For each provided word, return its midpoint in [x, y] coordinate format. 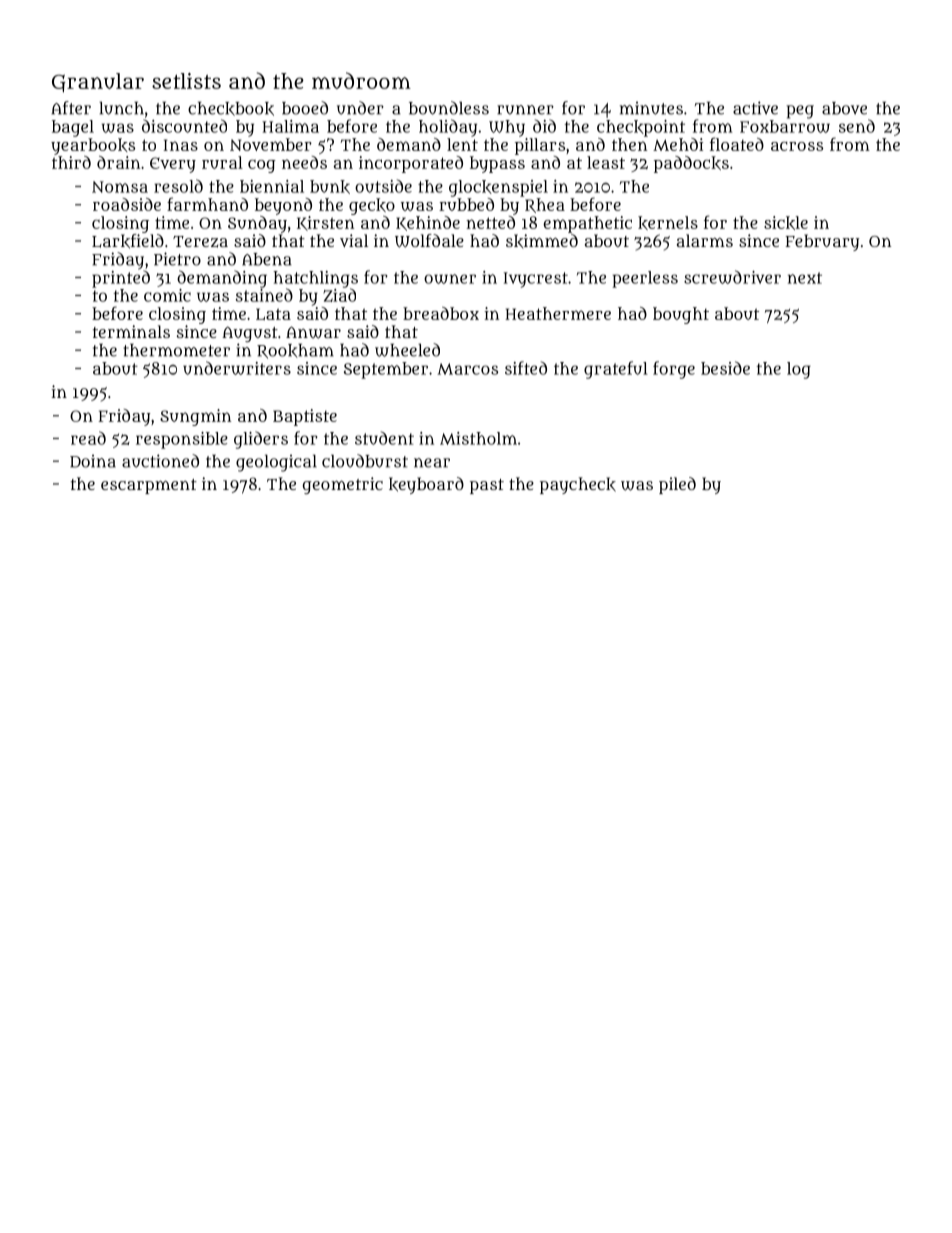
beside [725, 368]
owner [450, 279]
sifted [526, 368]
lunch [122, 108]
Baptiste [305, 417]
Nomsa [120, 187]
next [805, 278]
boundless [449, 108]
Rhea [545, 205]
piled [677, 485]
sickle [786, 223]
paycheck [578, 485]
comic [167, 295]
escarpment [149, 486]
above [844, 108]
